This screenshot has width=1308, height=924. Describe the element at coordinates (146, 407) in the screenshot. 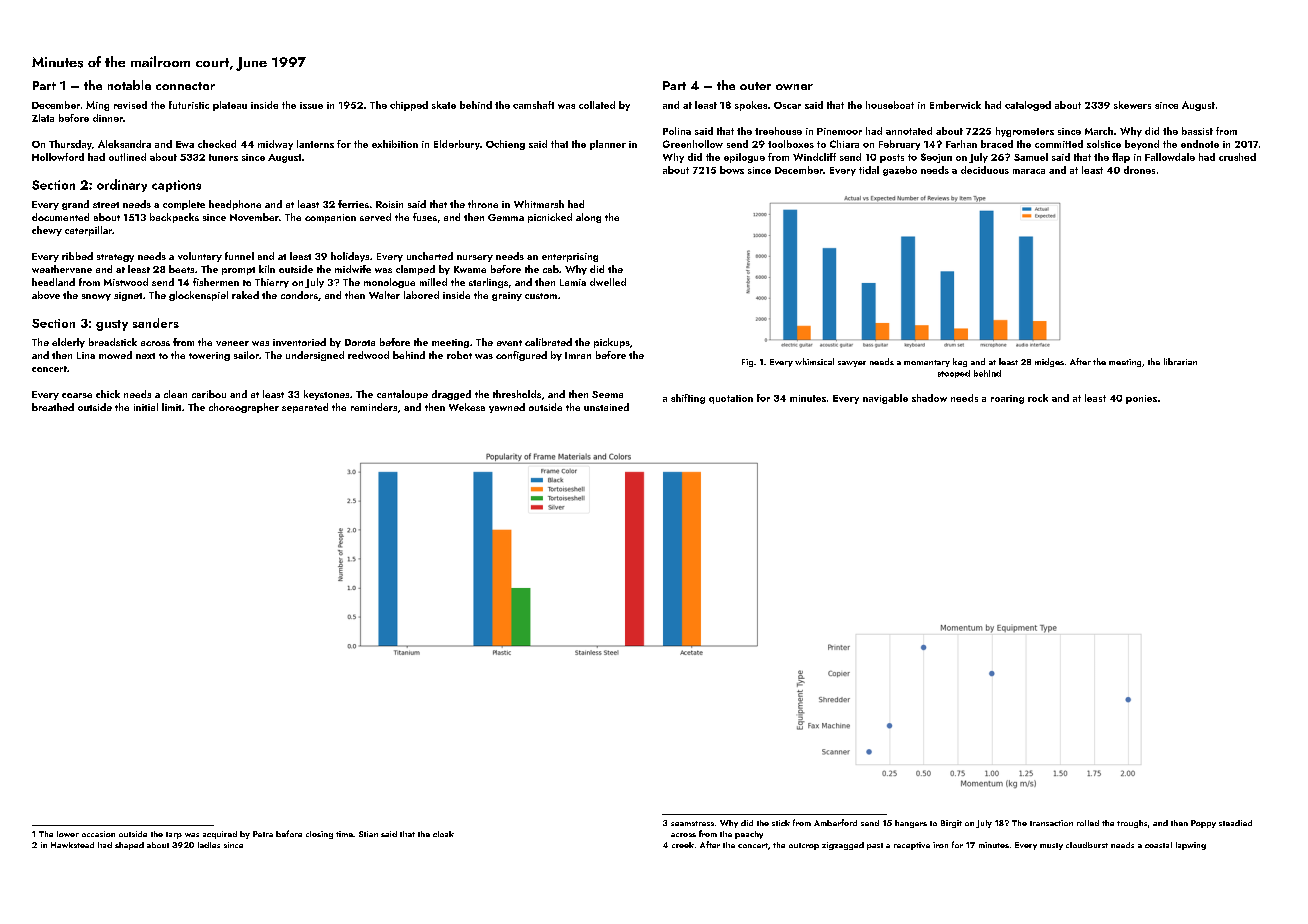

I see `initial` at that location.
